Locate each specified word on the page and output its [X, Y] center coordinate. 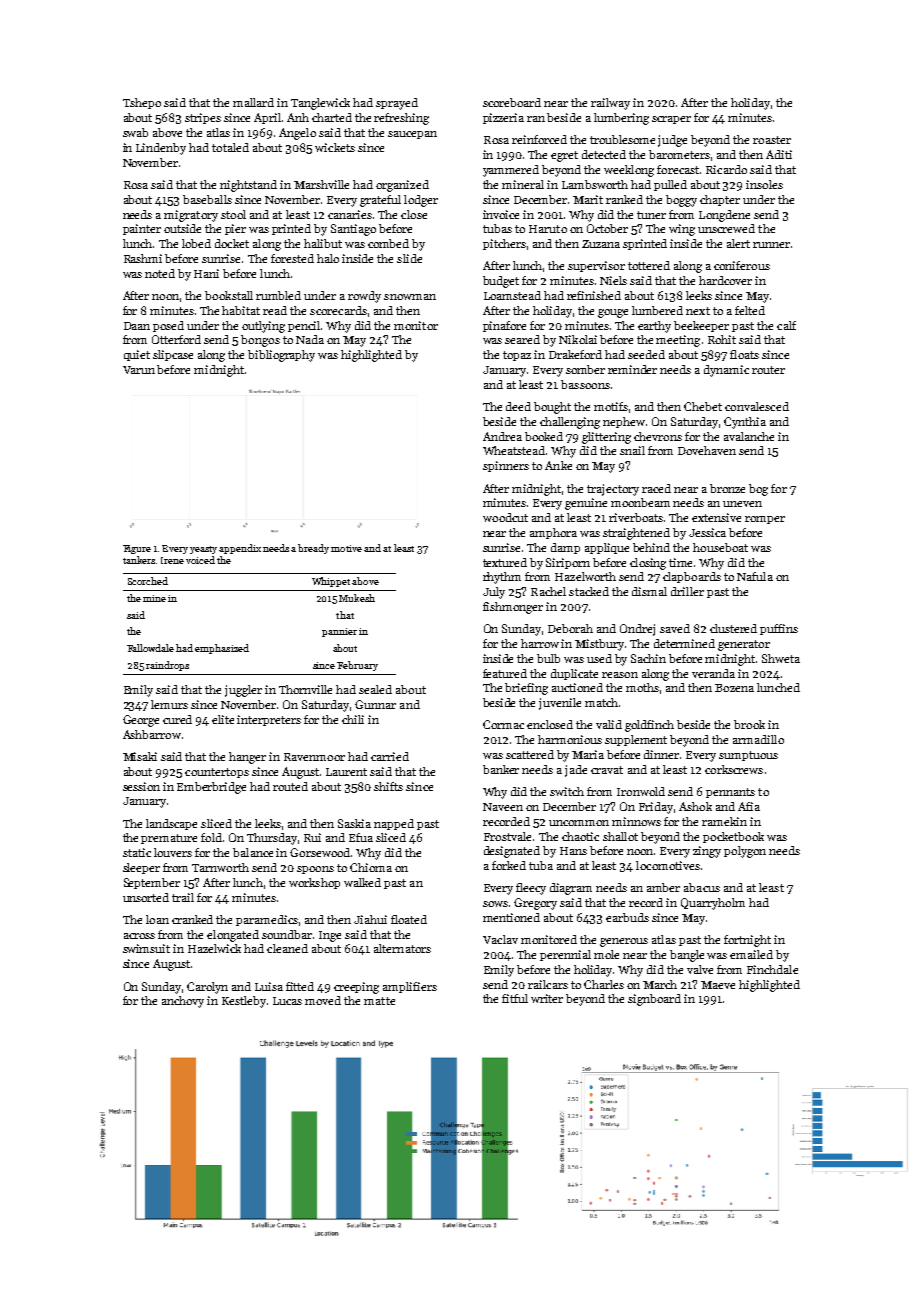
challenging [570, 423]
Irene [172, 560]
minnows [636, 821]
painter [142, 229]
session [141, 786]
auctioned [577, 687]
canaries [350, 214]
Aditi [779, 154]
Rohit [722, 339]
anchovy [183, 1002]
